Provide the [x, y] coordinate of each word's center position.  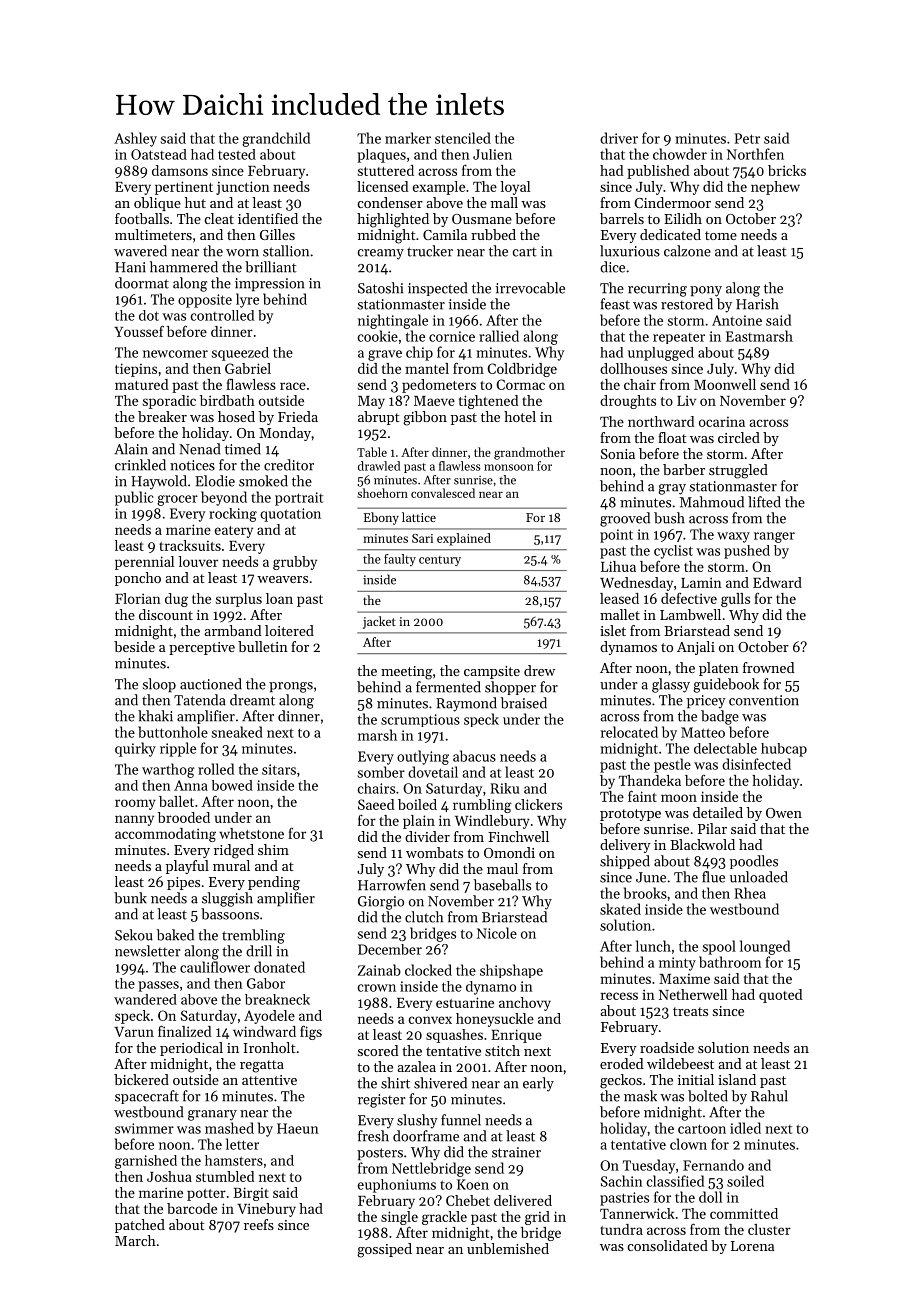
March [135, 1240]
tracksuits [190, 545]
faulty [400, 560]
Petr [747, 138]
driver [619, 138]
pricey [706, 702]
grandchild [276, 139]
